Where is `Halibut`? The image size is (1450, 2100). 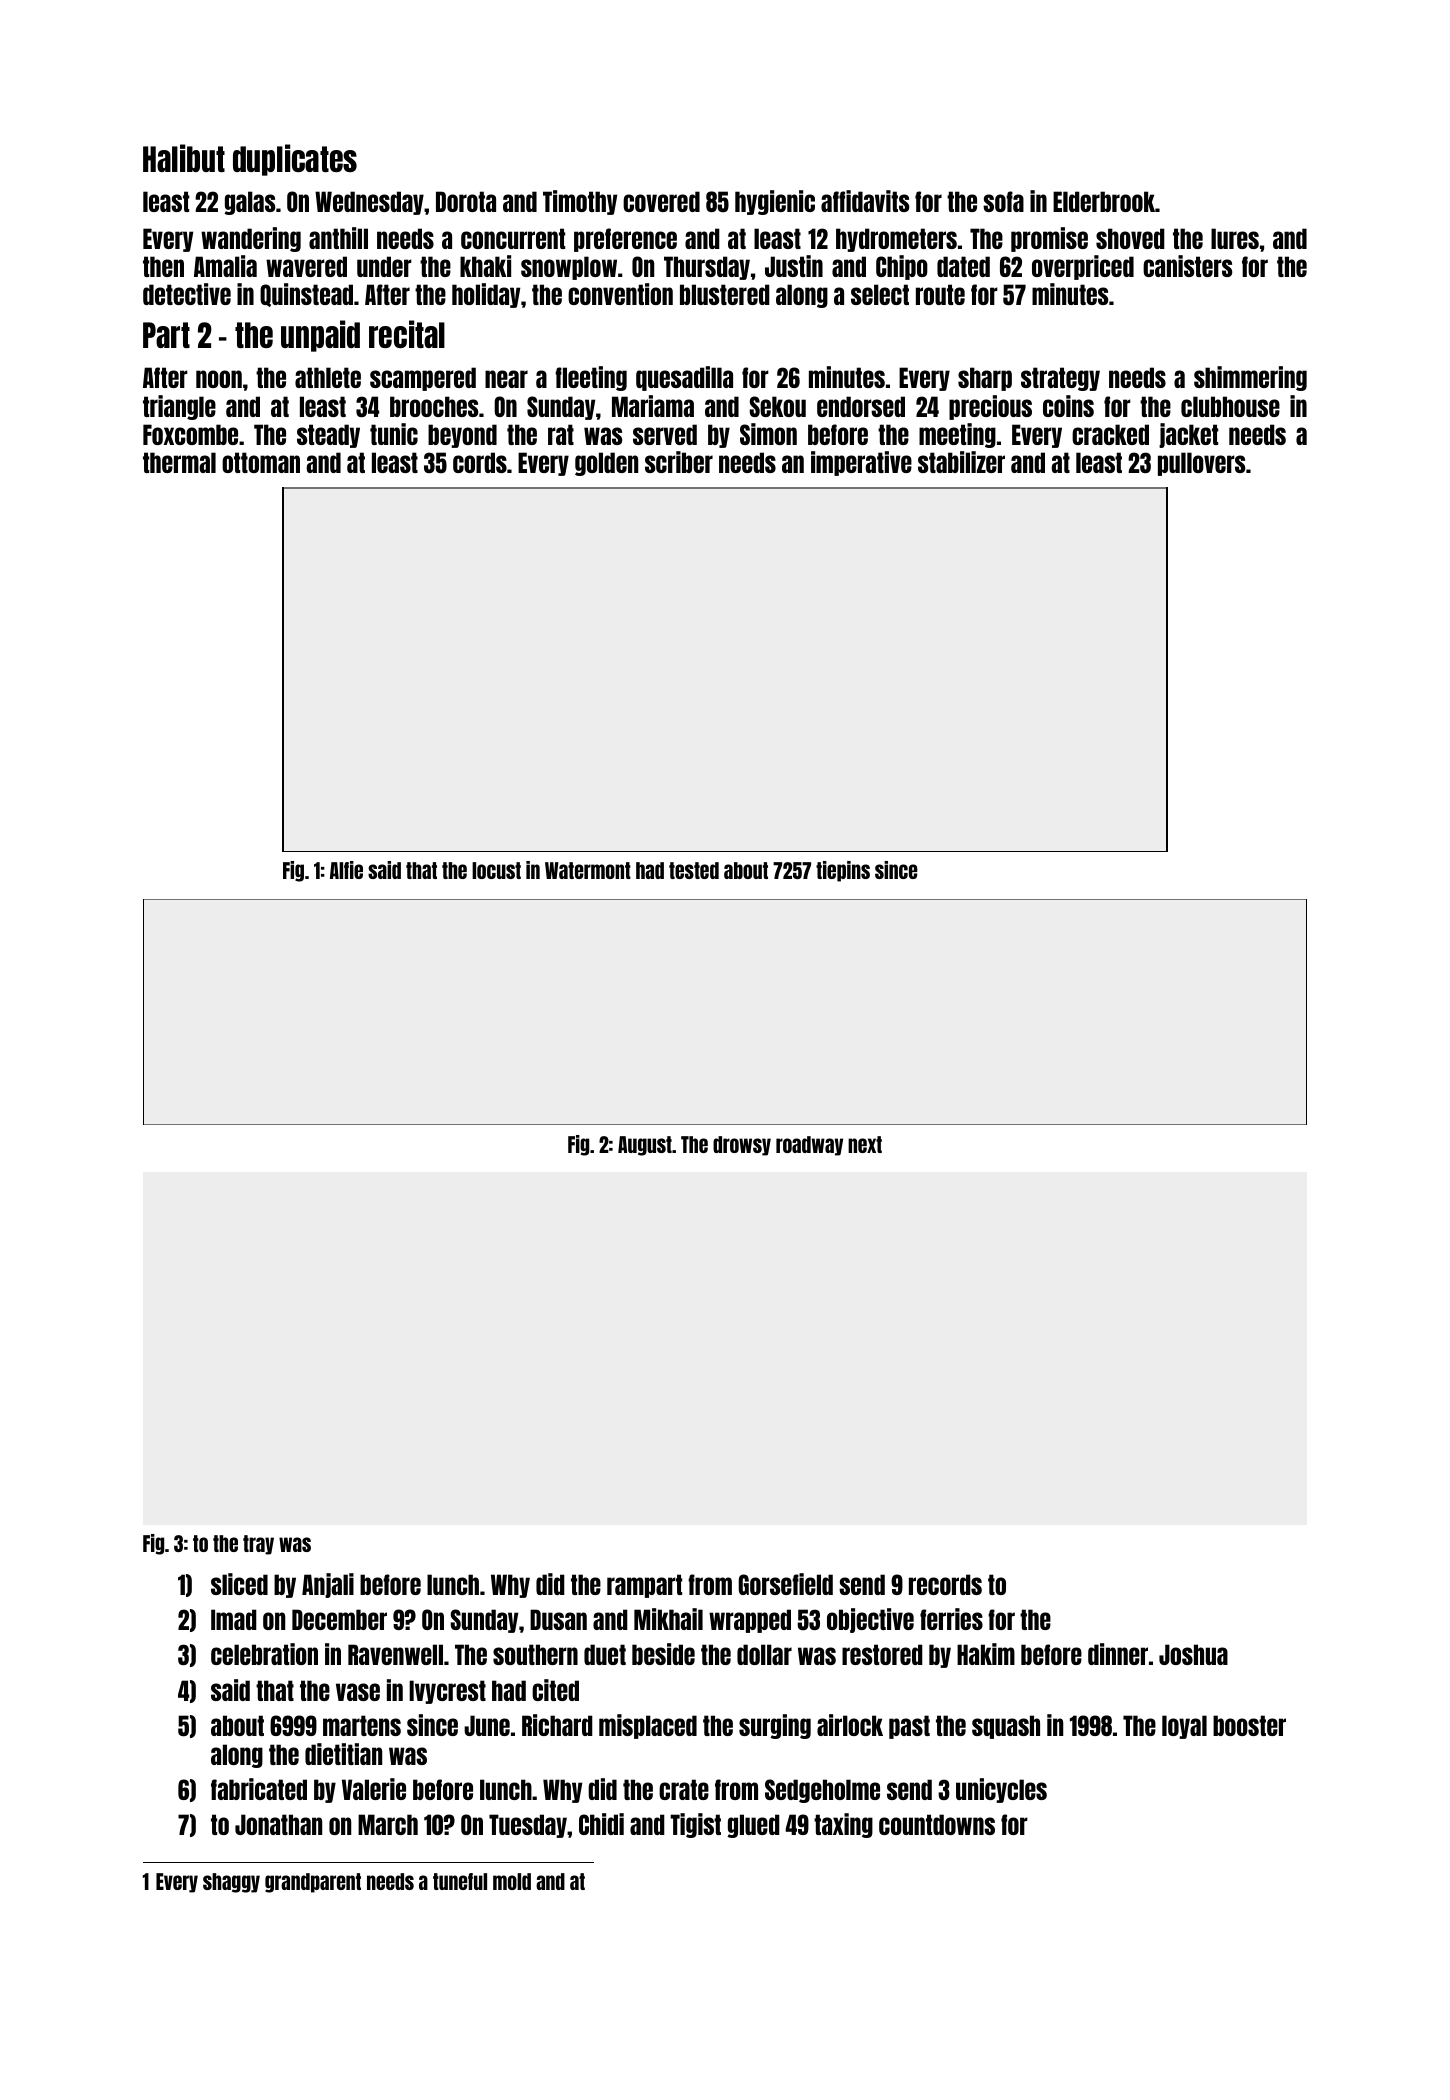 Halibut is located at coordinates (184, 158).
